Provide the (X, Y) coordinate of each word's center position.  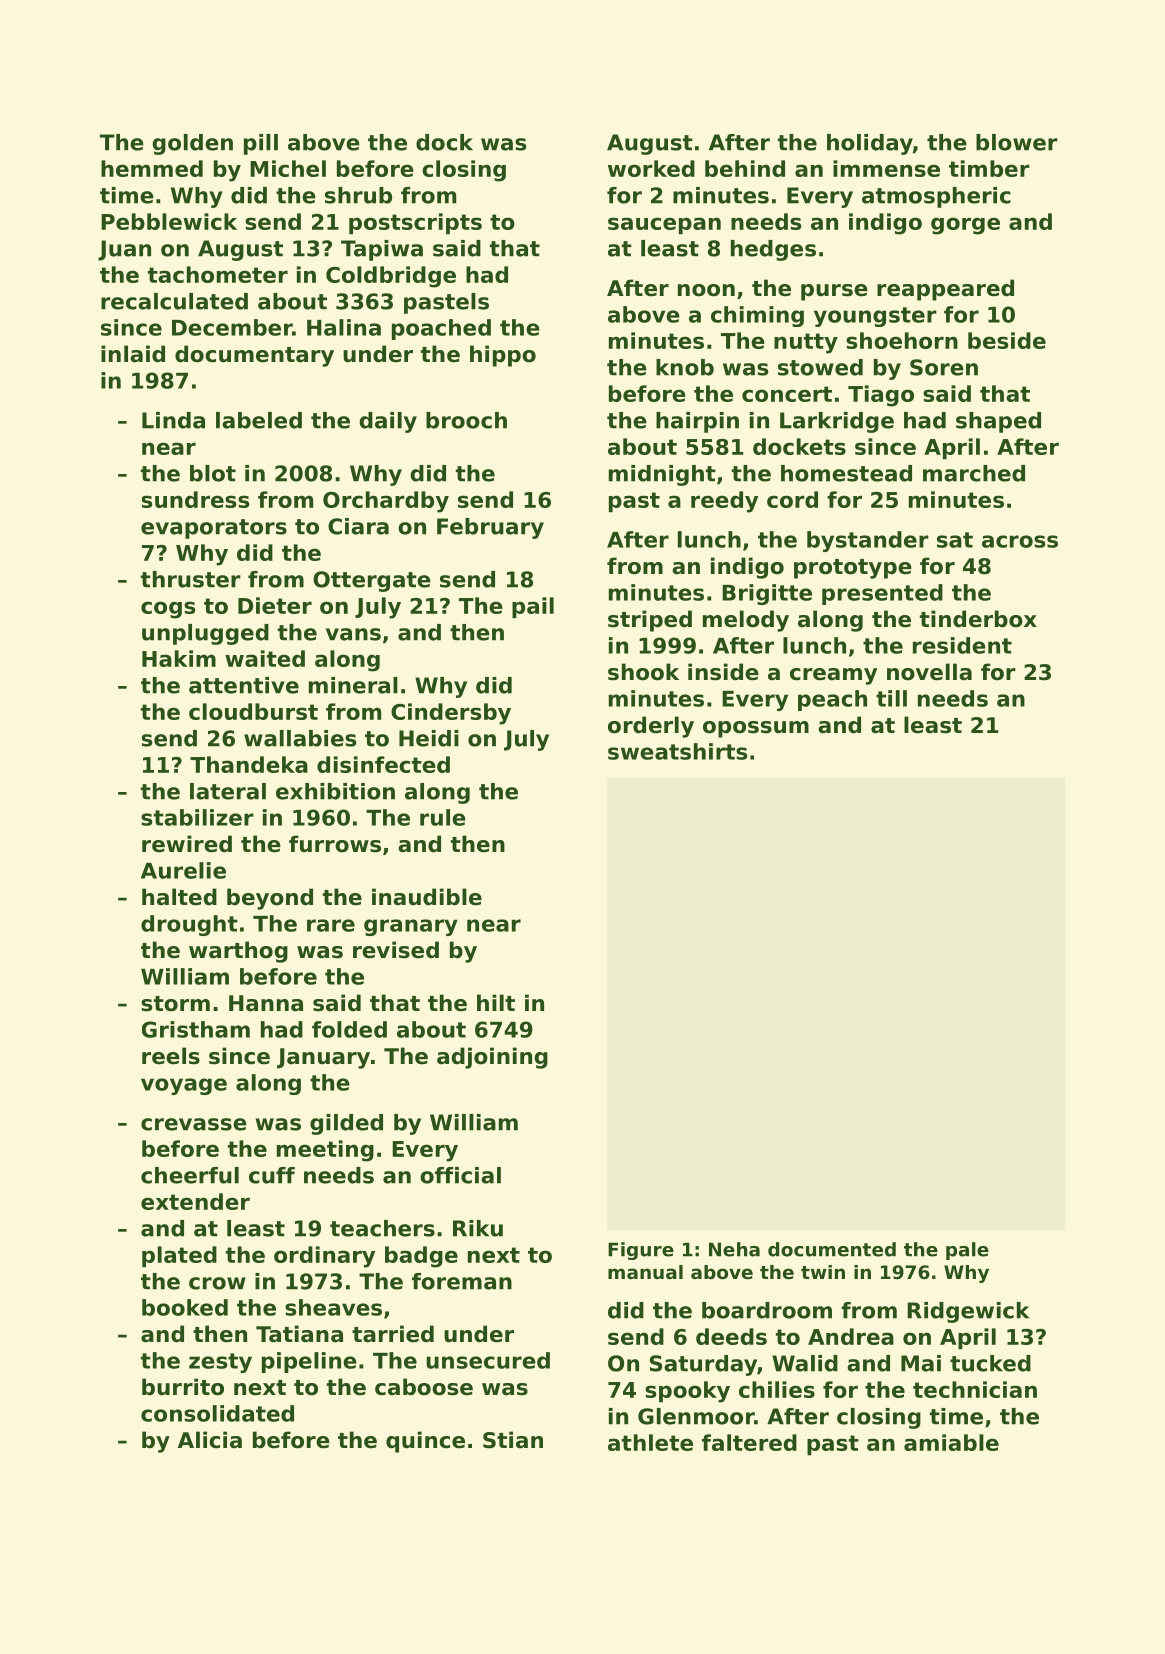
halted (179, 897)
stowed (820, 367)
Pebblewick (169, 221)
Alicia (210, 1440)
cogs (168, 610)
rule (443, 817)
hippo (503, 356)
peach (832, 700)
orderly (651, 727)
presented (882, 594)
